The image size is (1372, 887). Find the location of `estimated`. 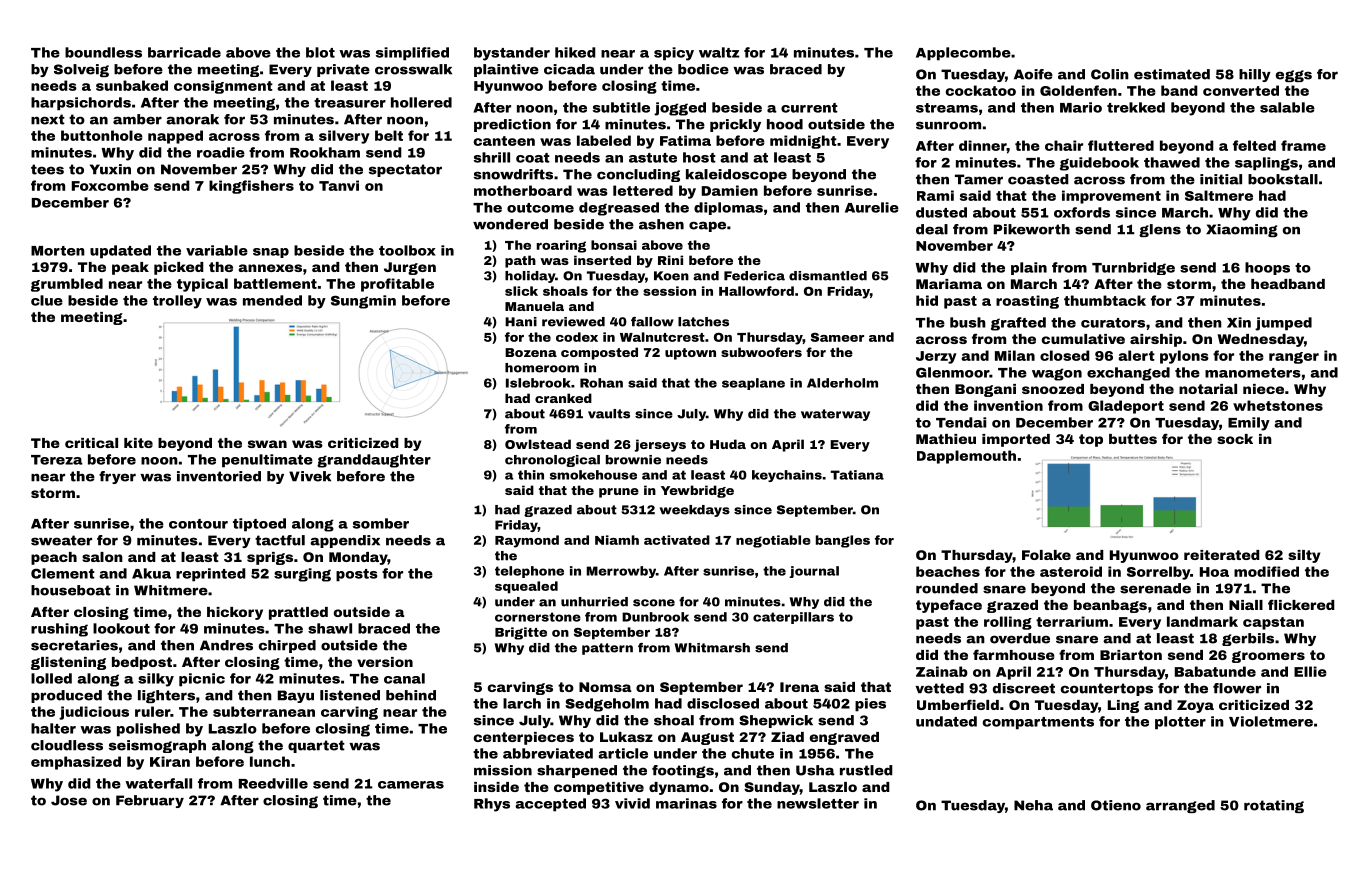

estimated is located at coordinates (1172, 74).
